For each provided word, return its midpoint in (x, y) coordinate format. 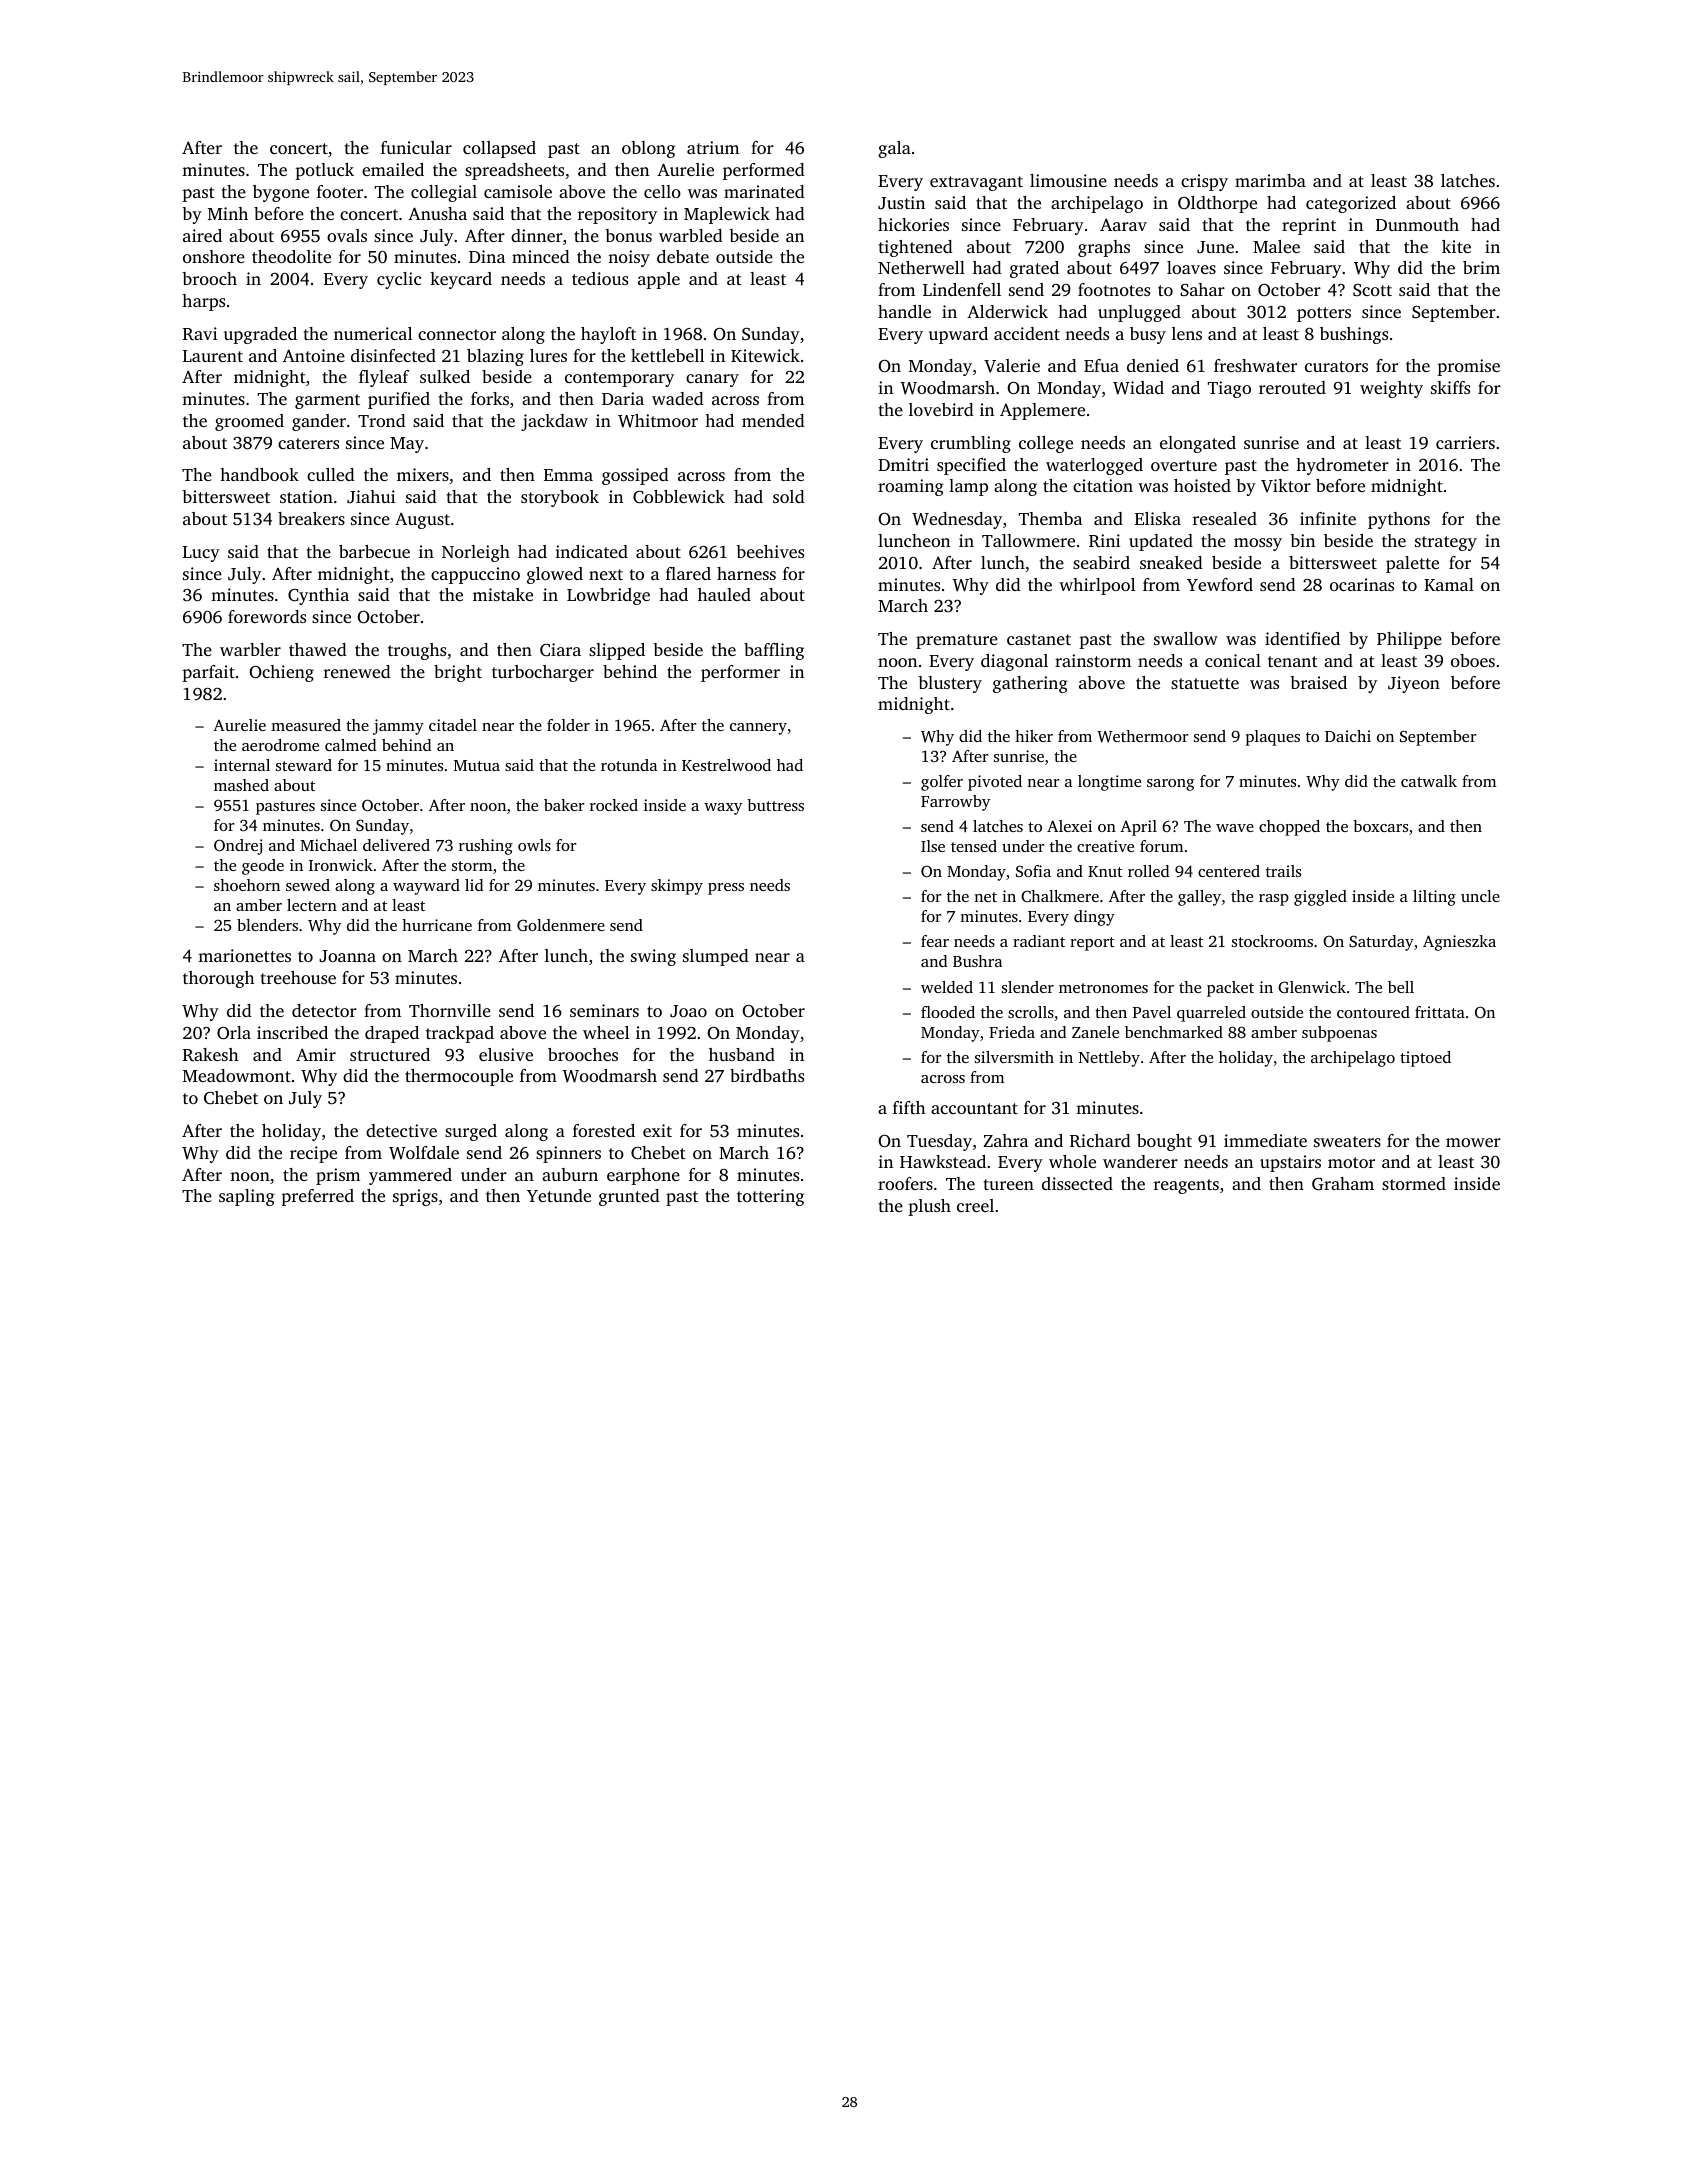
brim (1481, 267)
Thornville (450, 1010)
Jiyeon (1414, 684)
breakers (311, 518)
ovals (347, 235)
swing (653, 957)
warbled (691, 235)
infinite (1328, 518)
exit (657, 1130)
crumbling (971, 444)
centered (1229, 871)
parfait (208, 673)
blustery (950, 684)
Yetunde (559, 1195)
